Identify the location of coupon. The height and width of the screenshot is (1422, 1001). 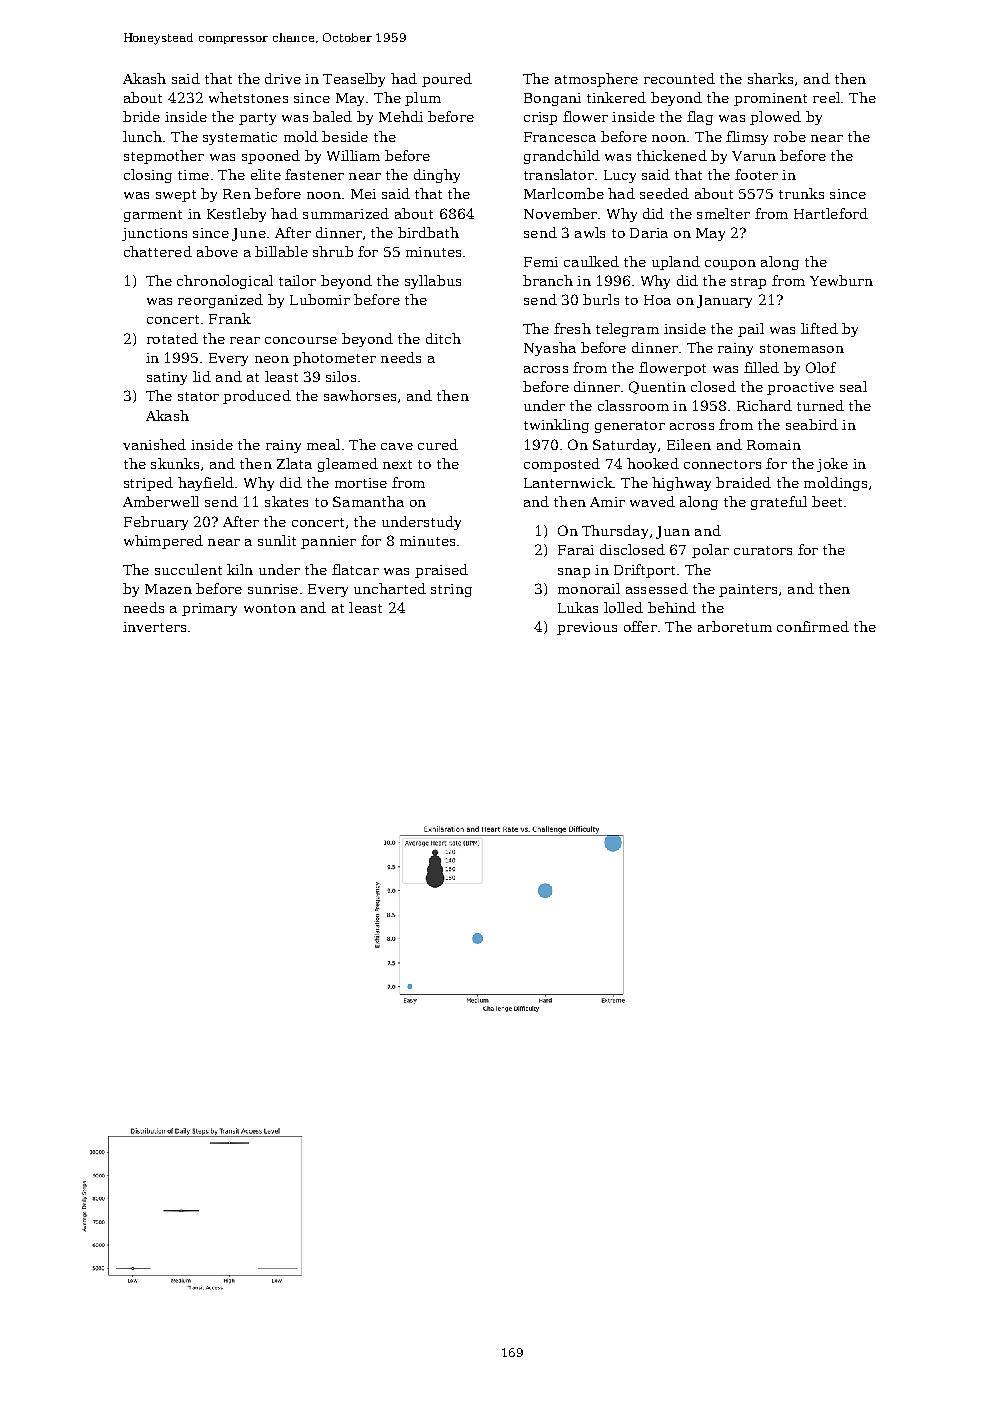
(730, 265).
